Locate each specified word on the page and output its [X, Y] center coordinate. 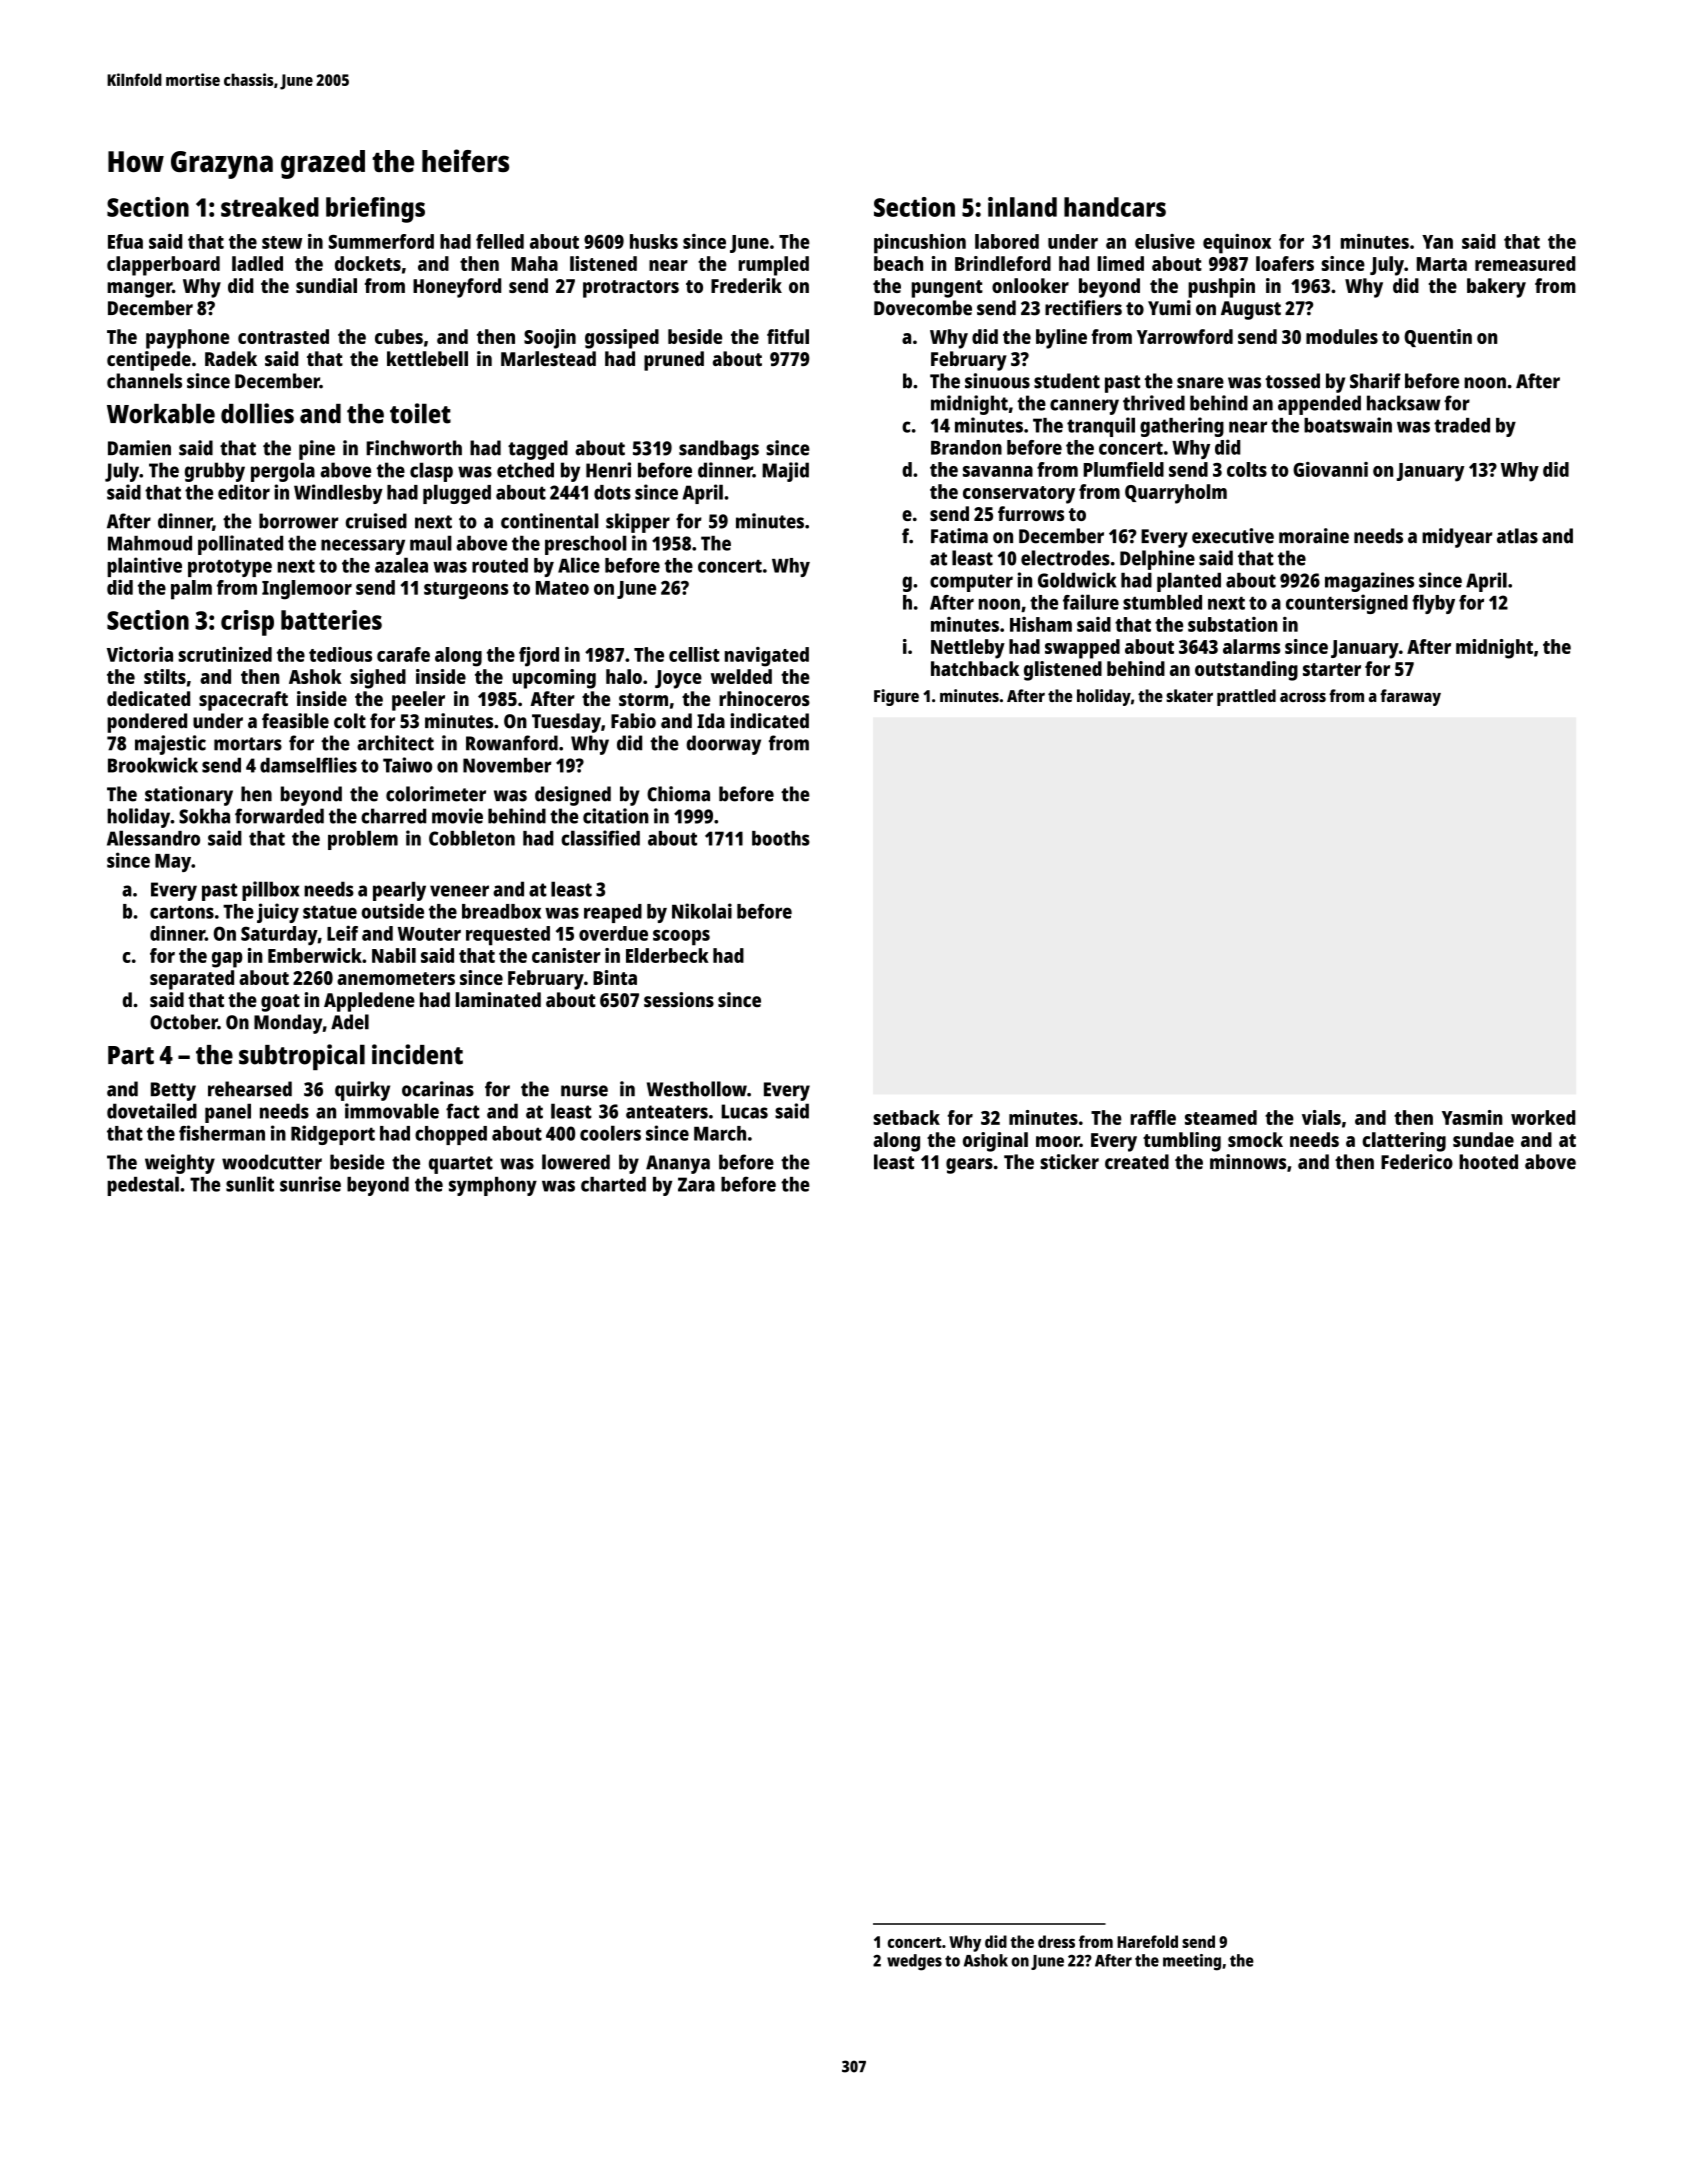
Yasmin [1472, 1117]
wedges [914, 1962]
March [720, 1133]
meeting [1192, 1962]
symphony [493, 1186]
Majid [785, 472]
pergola [283, 472]
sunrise [310, 1184]
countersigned [1347, 604]
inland [1022, 207]
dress [1056, 1941]
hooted [1488, 1162]
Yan [1437, 242]
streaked [270, 207]
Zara [696, 1184]
